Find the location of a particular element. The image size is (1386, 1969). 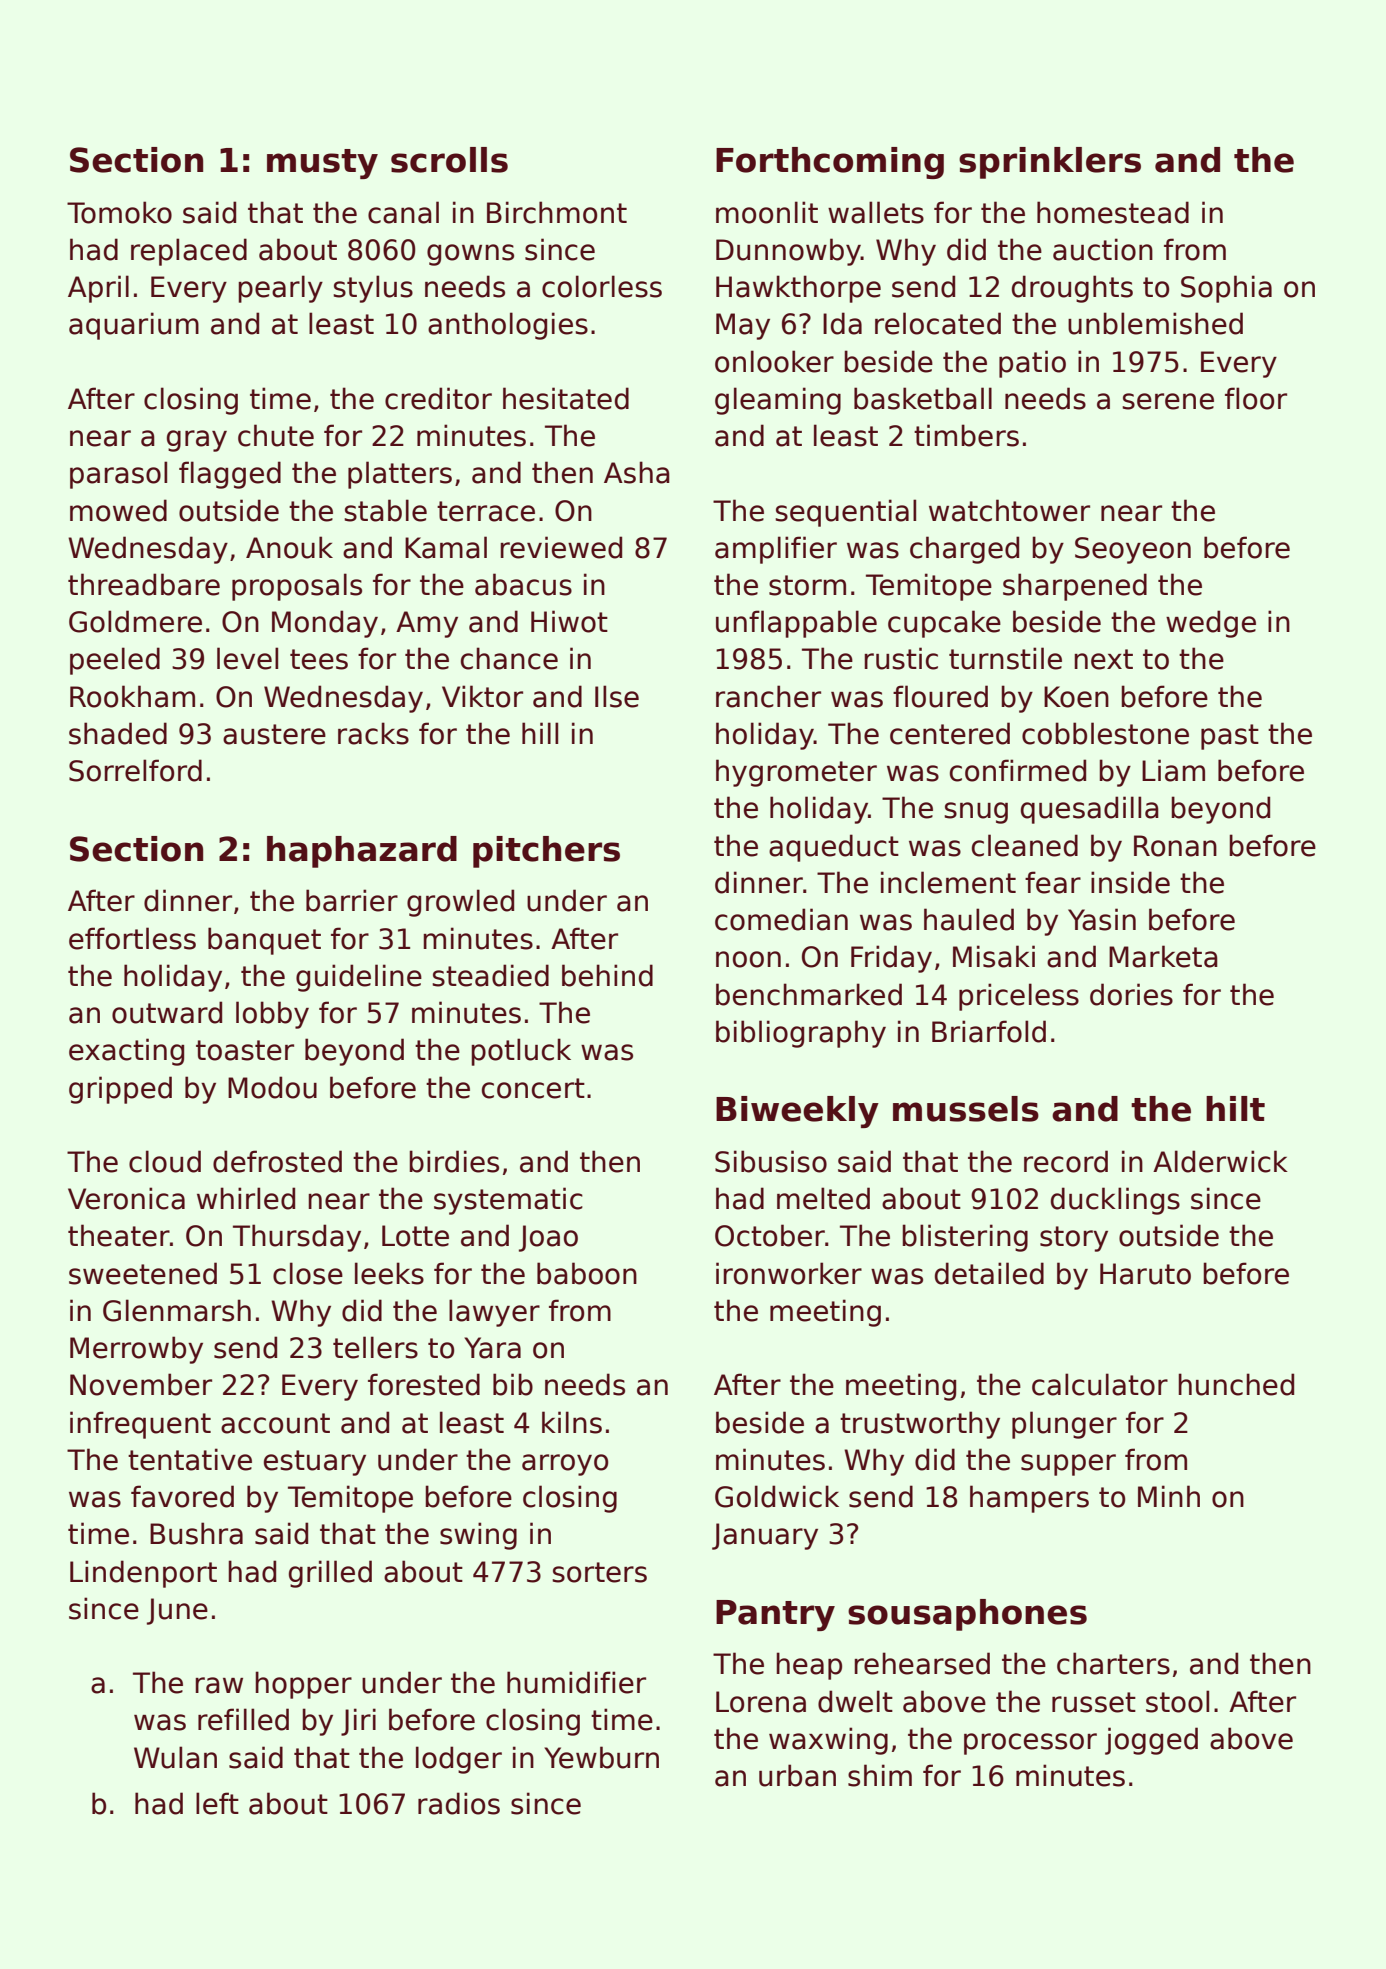

Wulan is located at coordinates (175, 1757).
